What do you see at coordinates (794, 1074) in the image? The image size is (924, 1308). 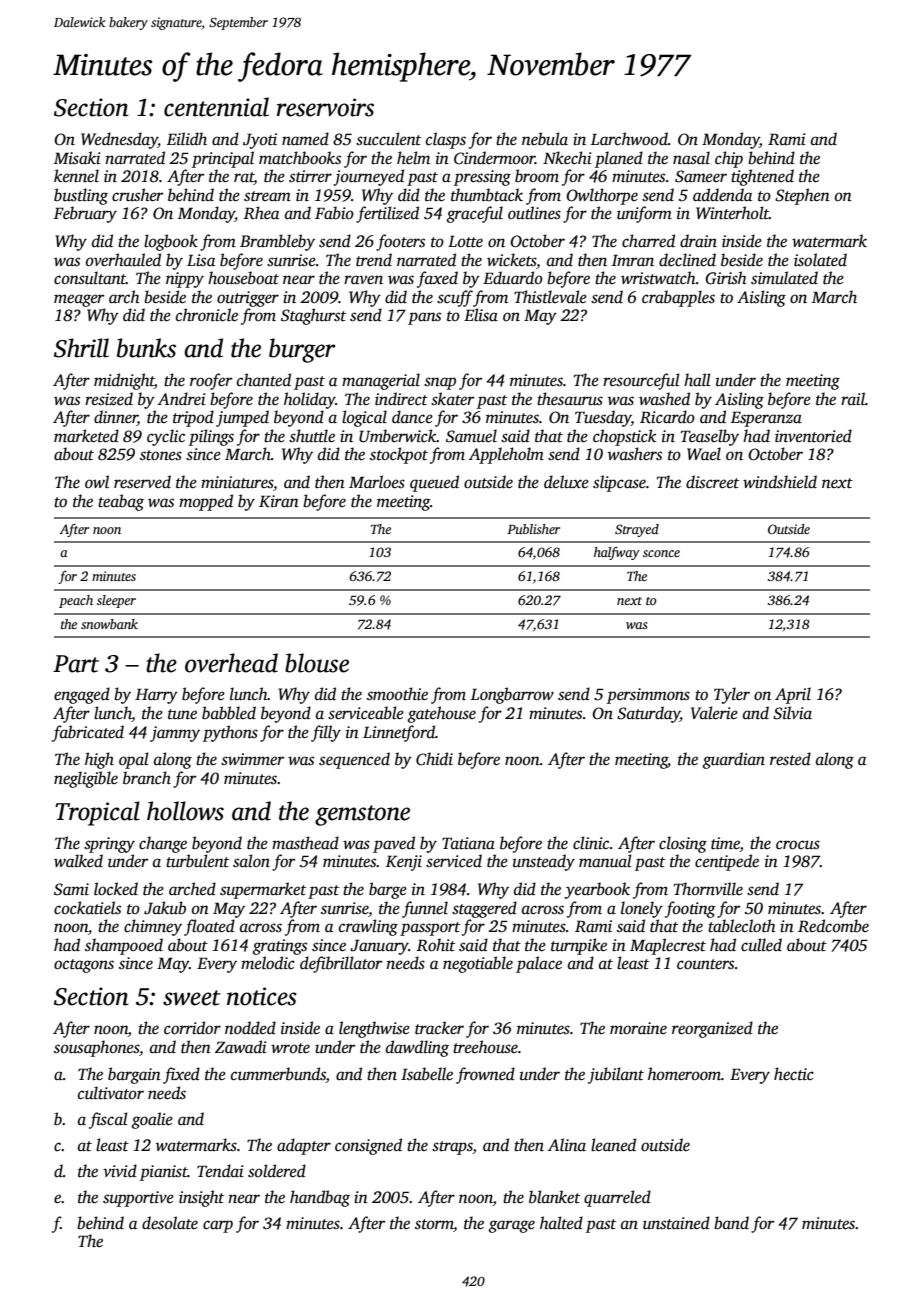 I see `hectic` at bounding box center [794, 1074].
